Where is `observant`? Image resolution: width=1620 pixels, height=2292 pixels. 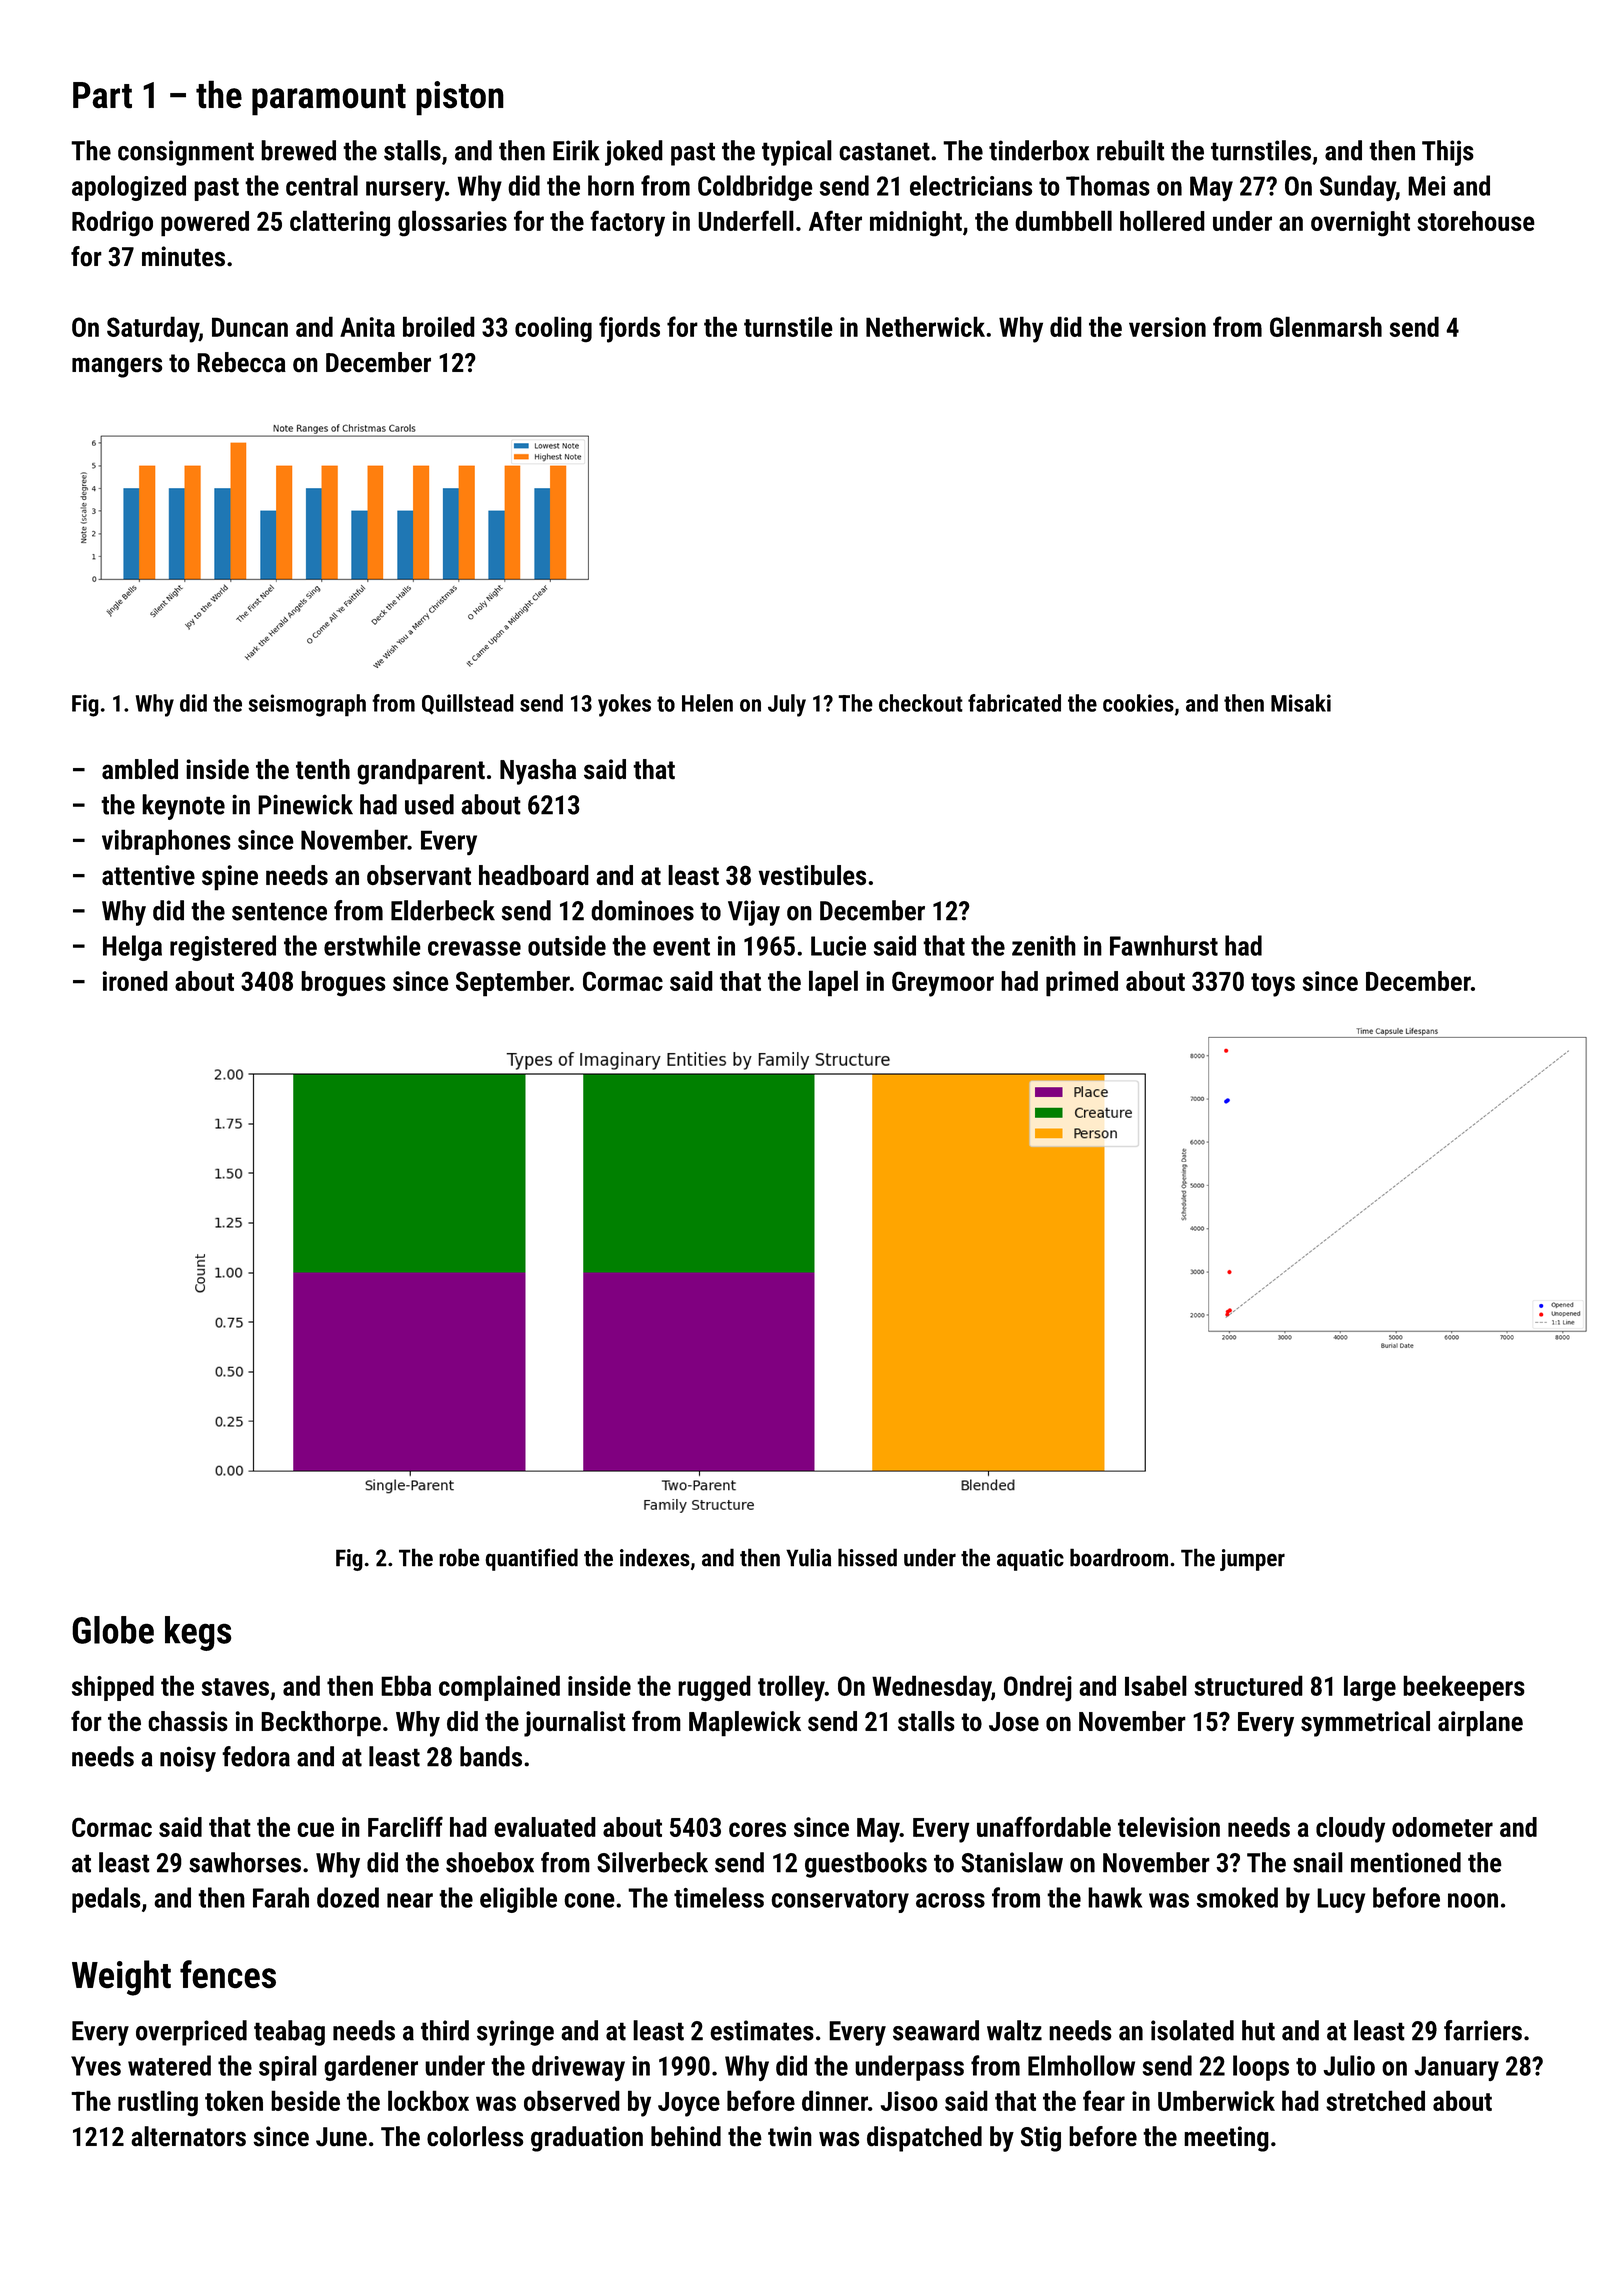 observant is located at coordinates (419, 875).
